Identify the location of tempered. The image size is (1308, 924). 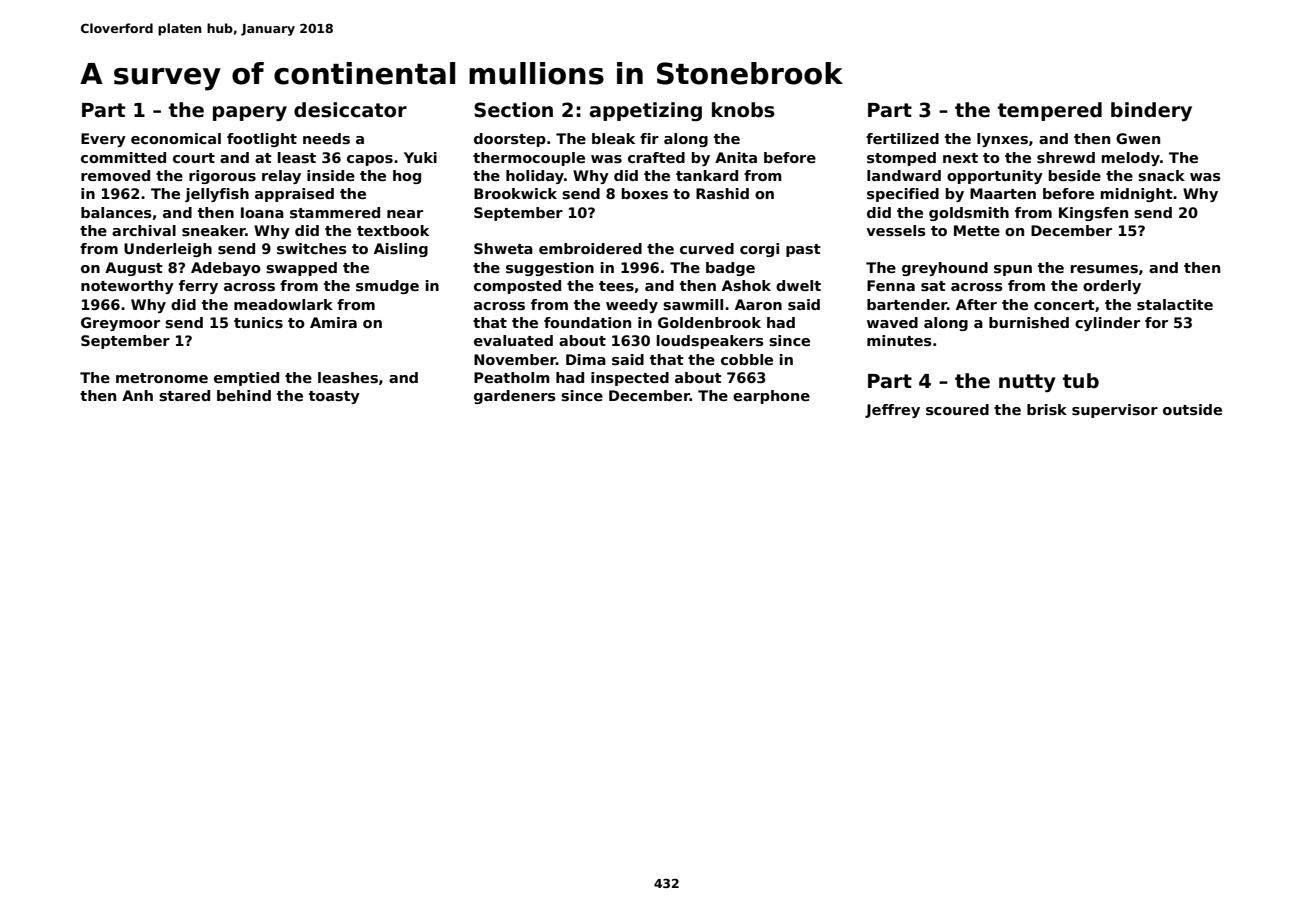
(1050, 111).
